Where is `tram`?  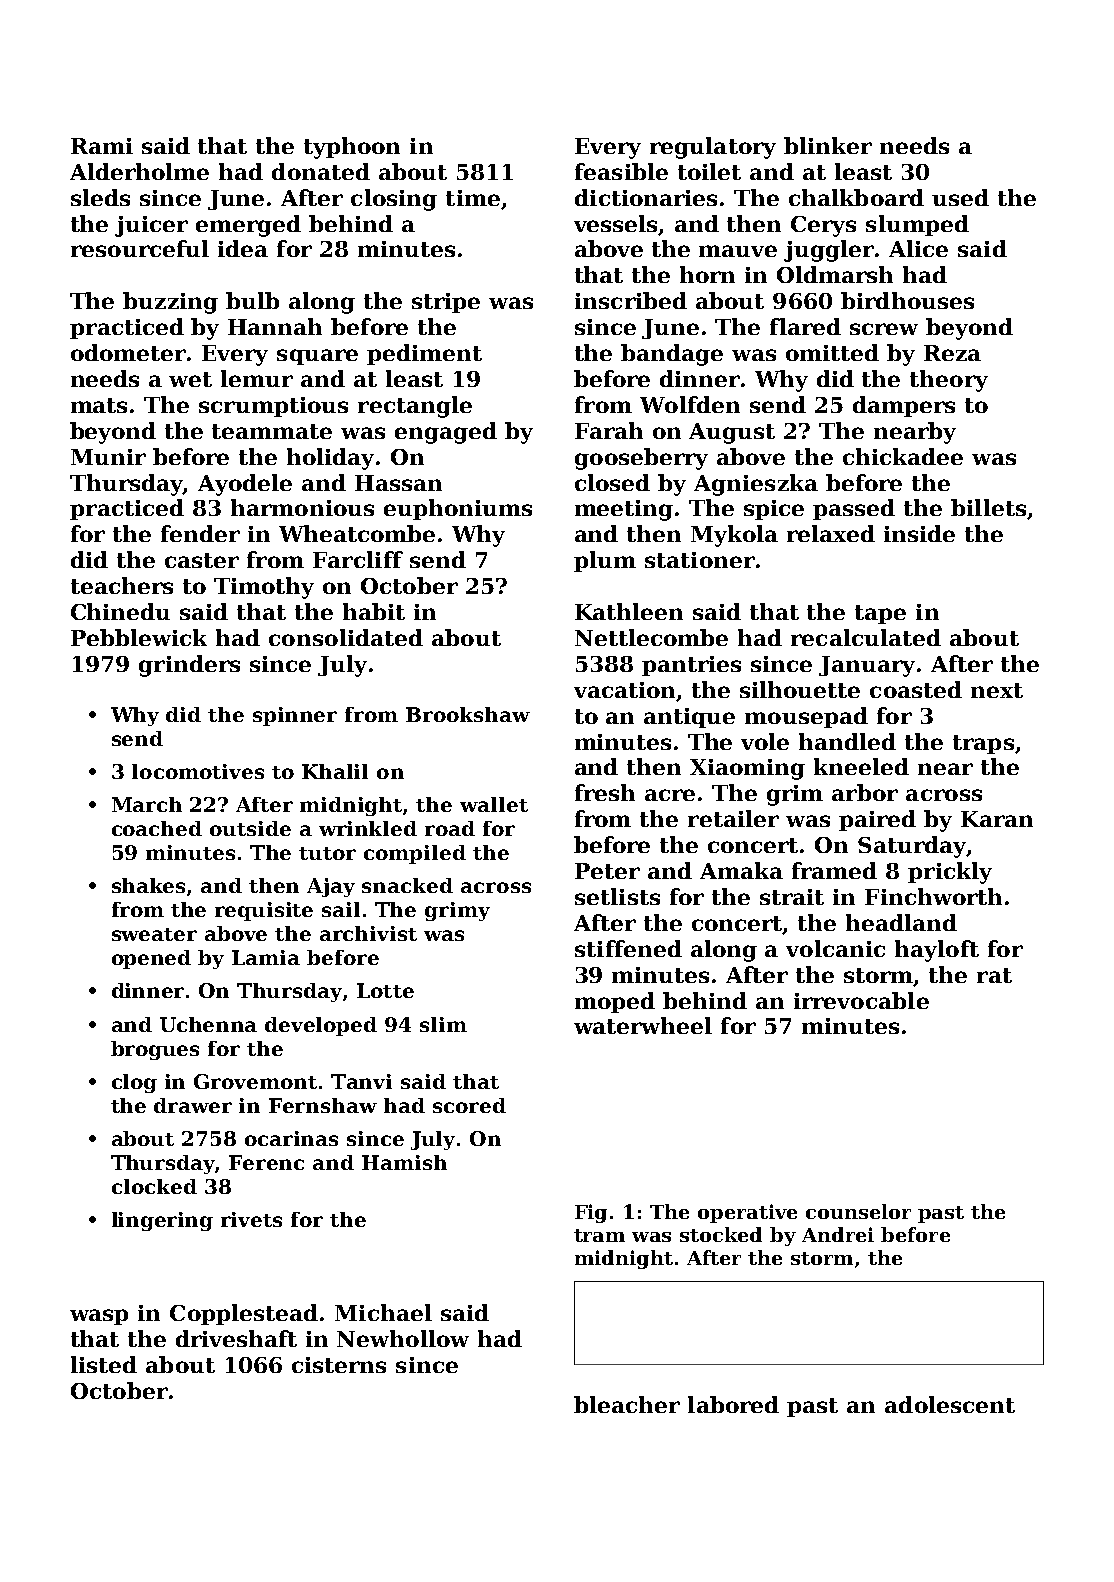 tram is located at coordinates (599, 1235).
